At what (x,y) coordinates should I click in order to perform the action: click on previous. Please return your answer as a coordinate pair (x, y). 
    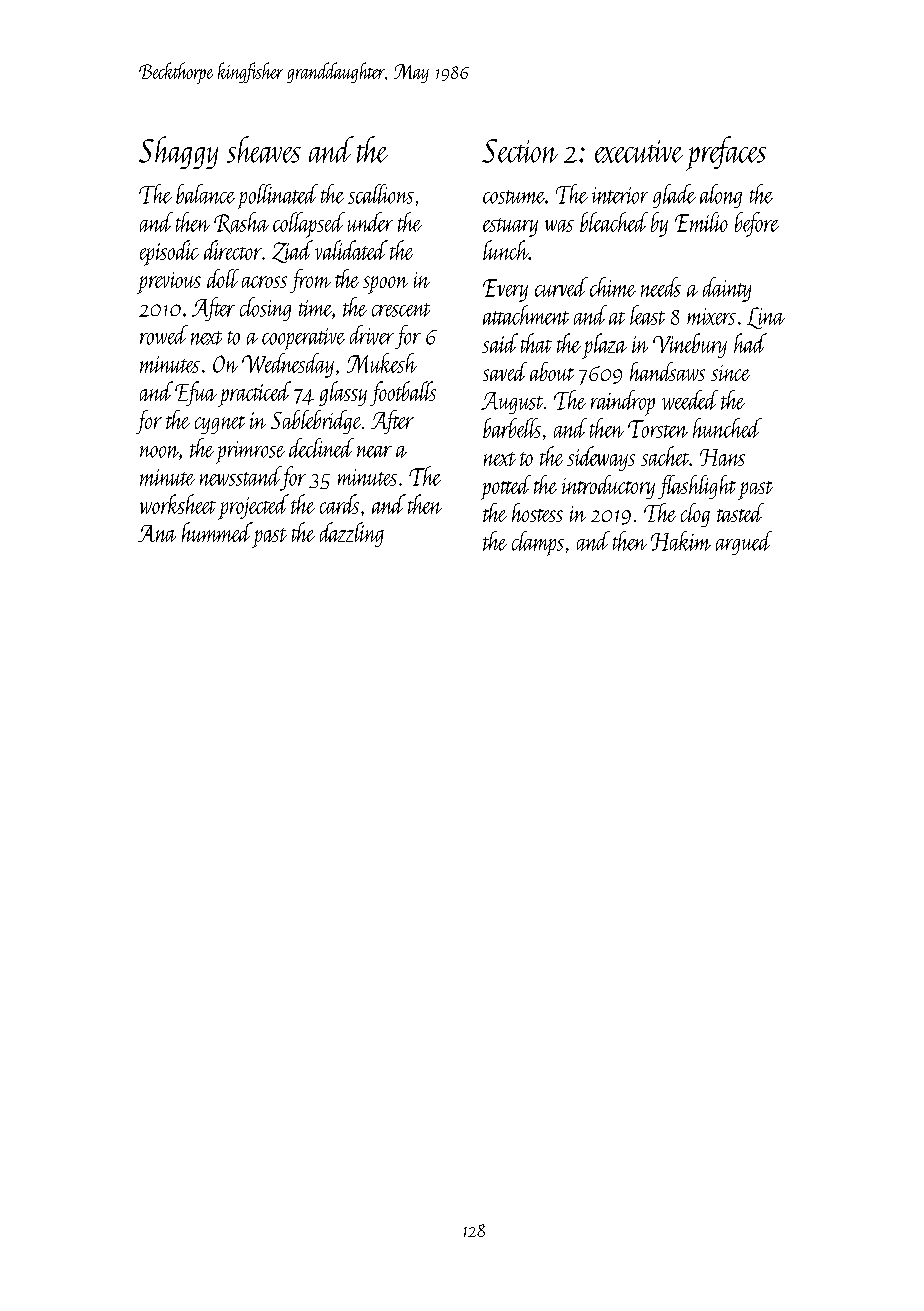
    Looking at the image, I should click on (169, 283).
